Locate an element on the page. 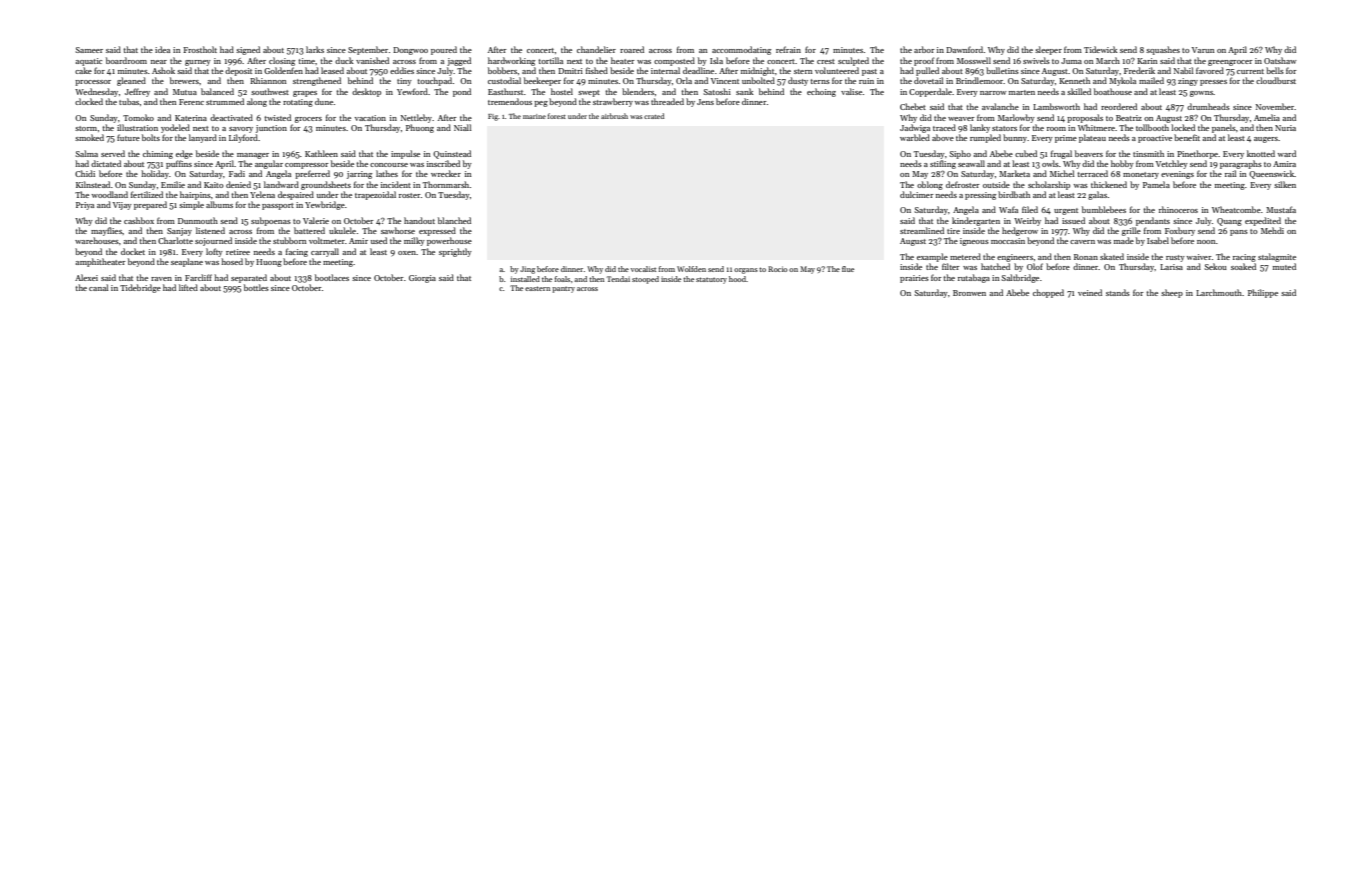  pantry is located at coordinates (563, 290).
